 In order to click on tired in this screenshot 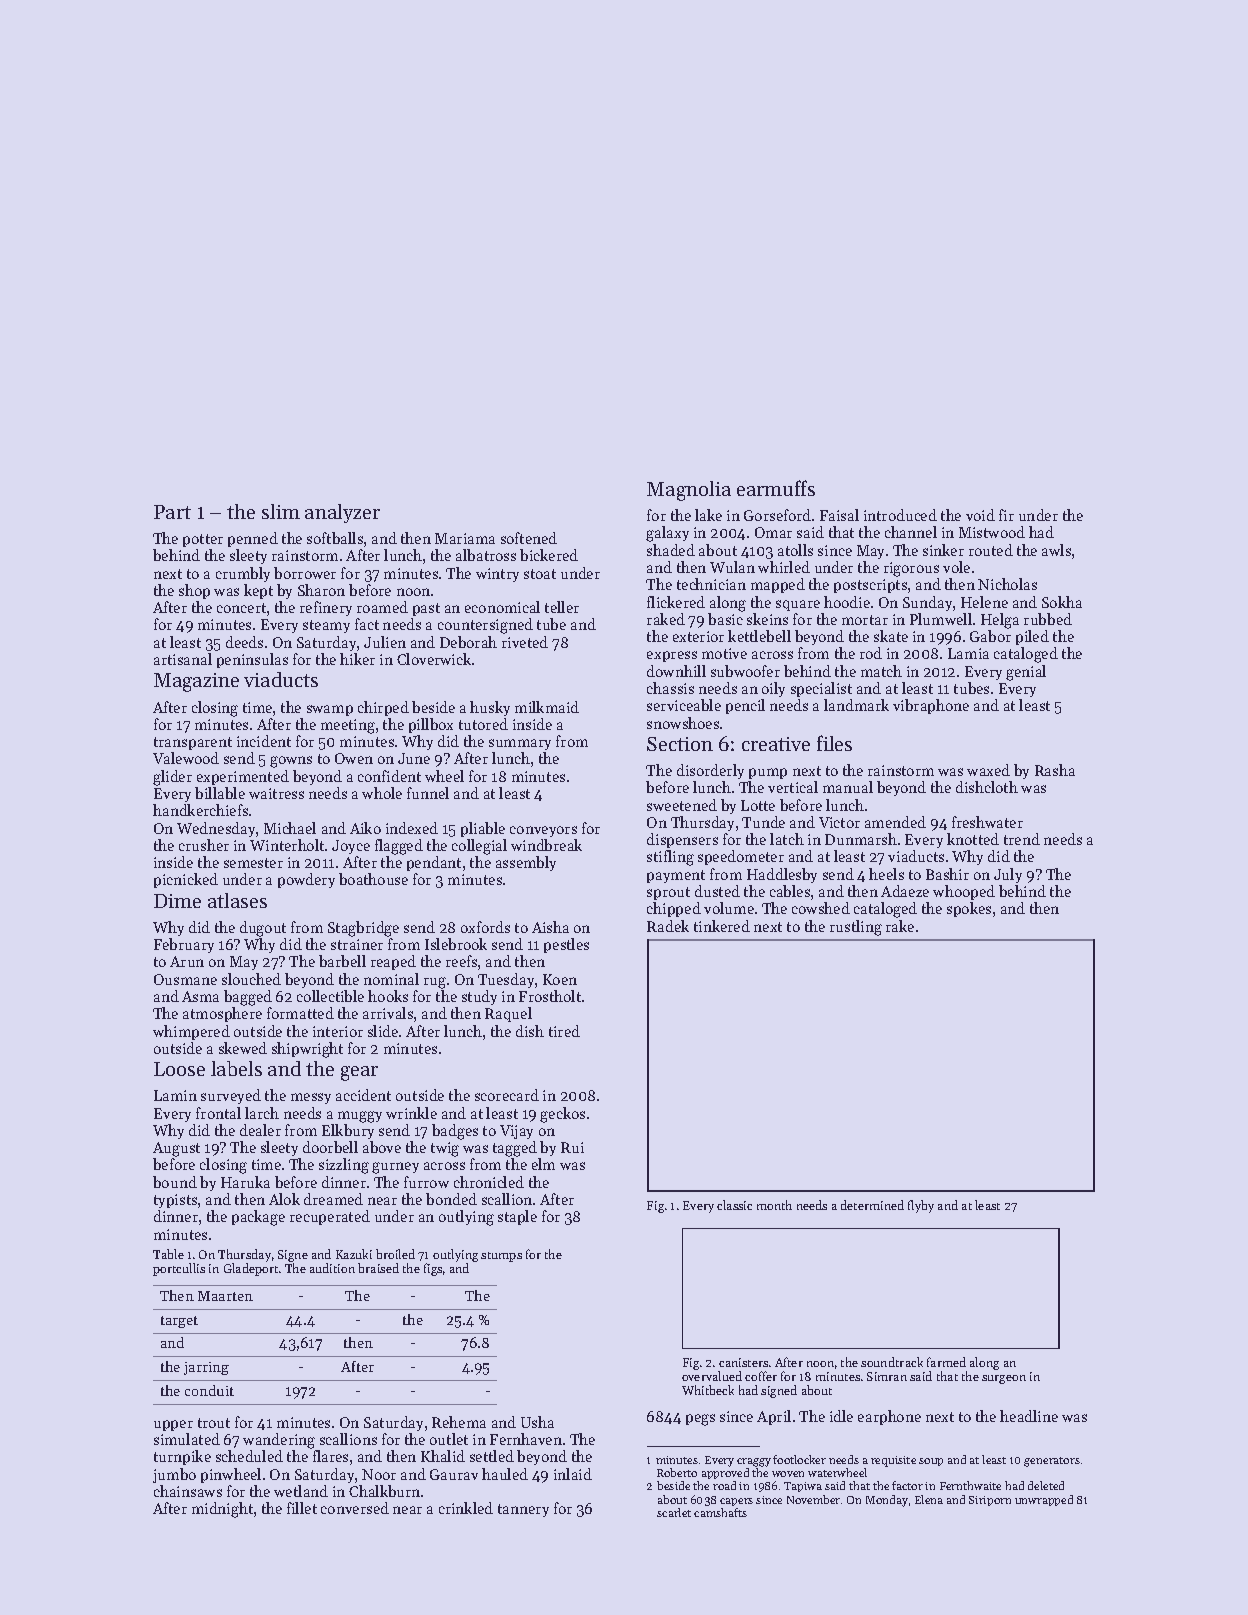, I will do `click(564, 1031)`.
